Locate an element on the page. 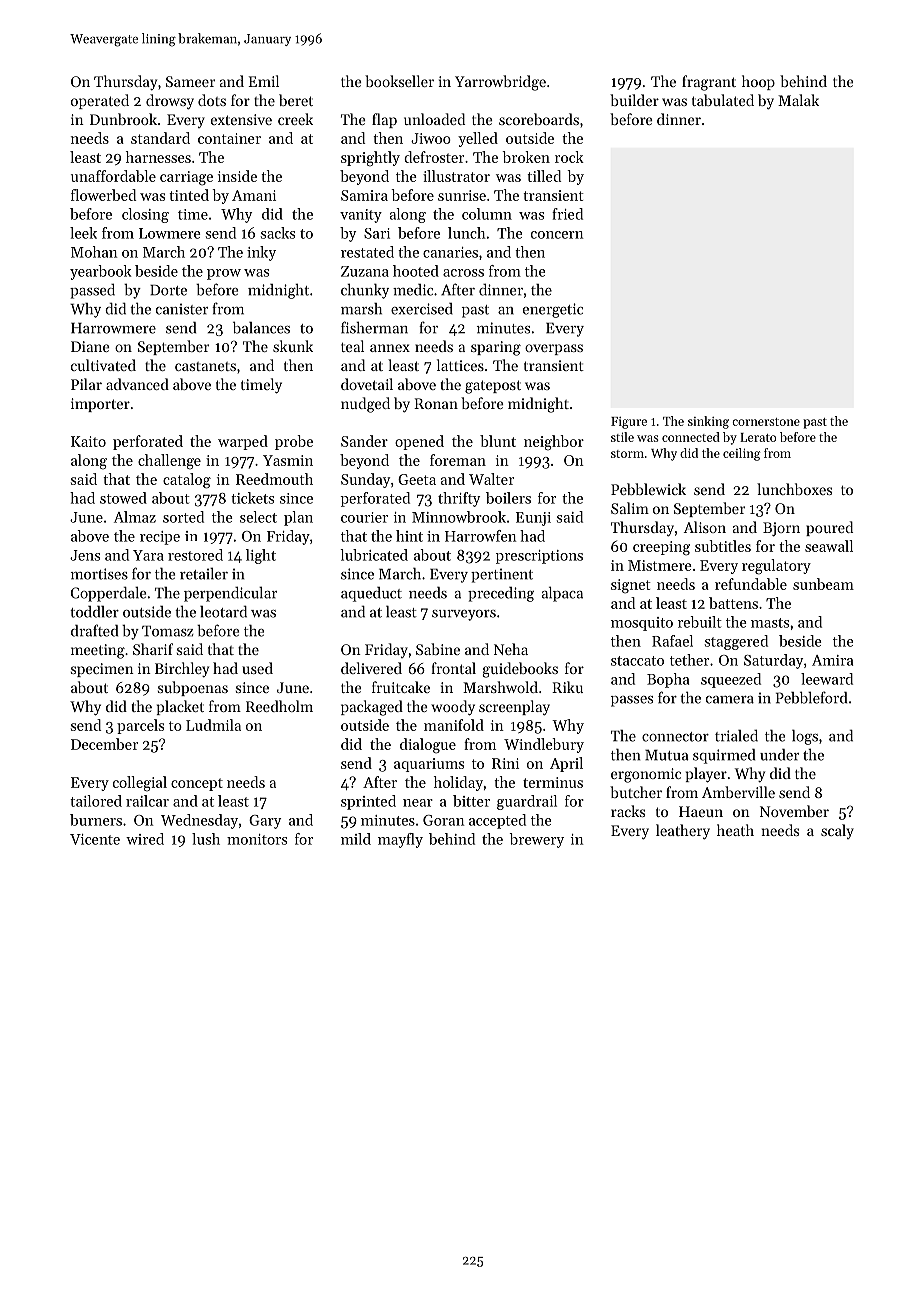 Image resolution: width=924 pixels, height=1308 pixels. Vicente is located at coordinates (95, 839).
